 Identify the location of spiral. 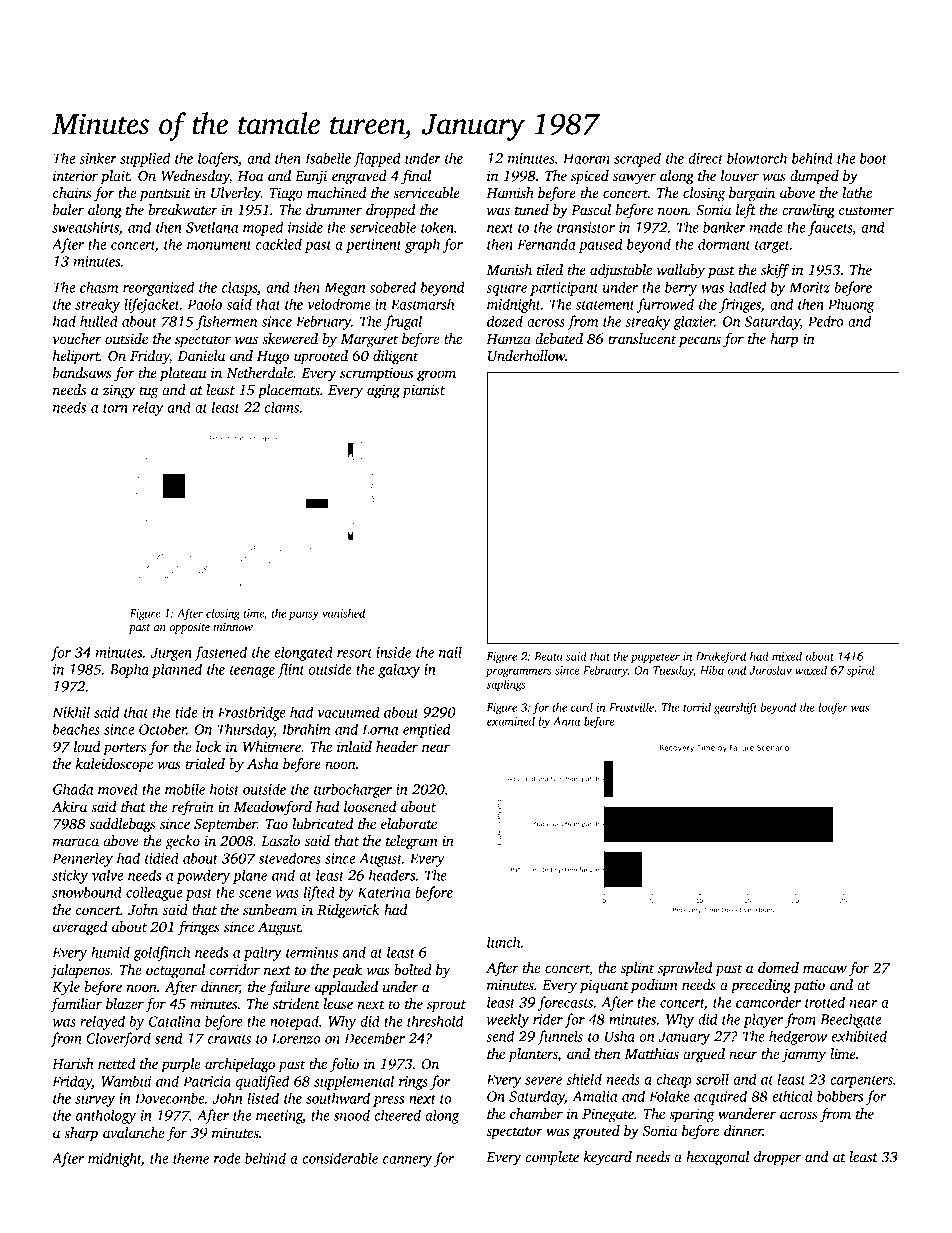
(861, 671).
